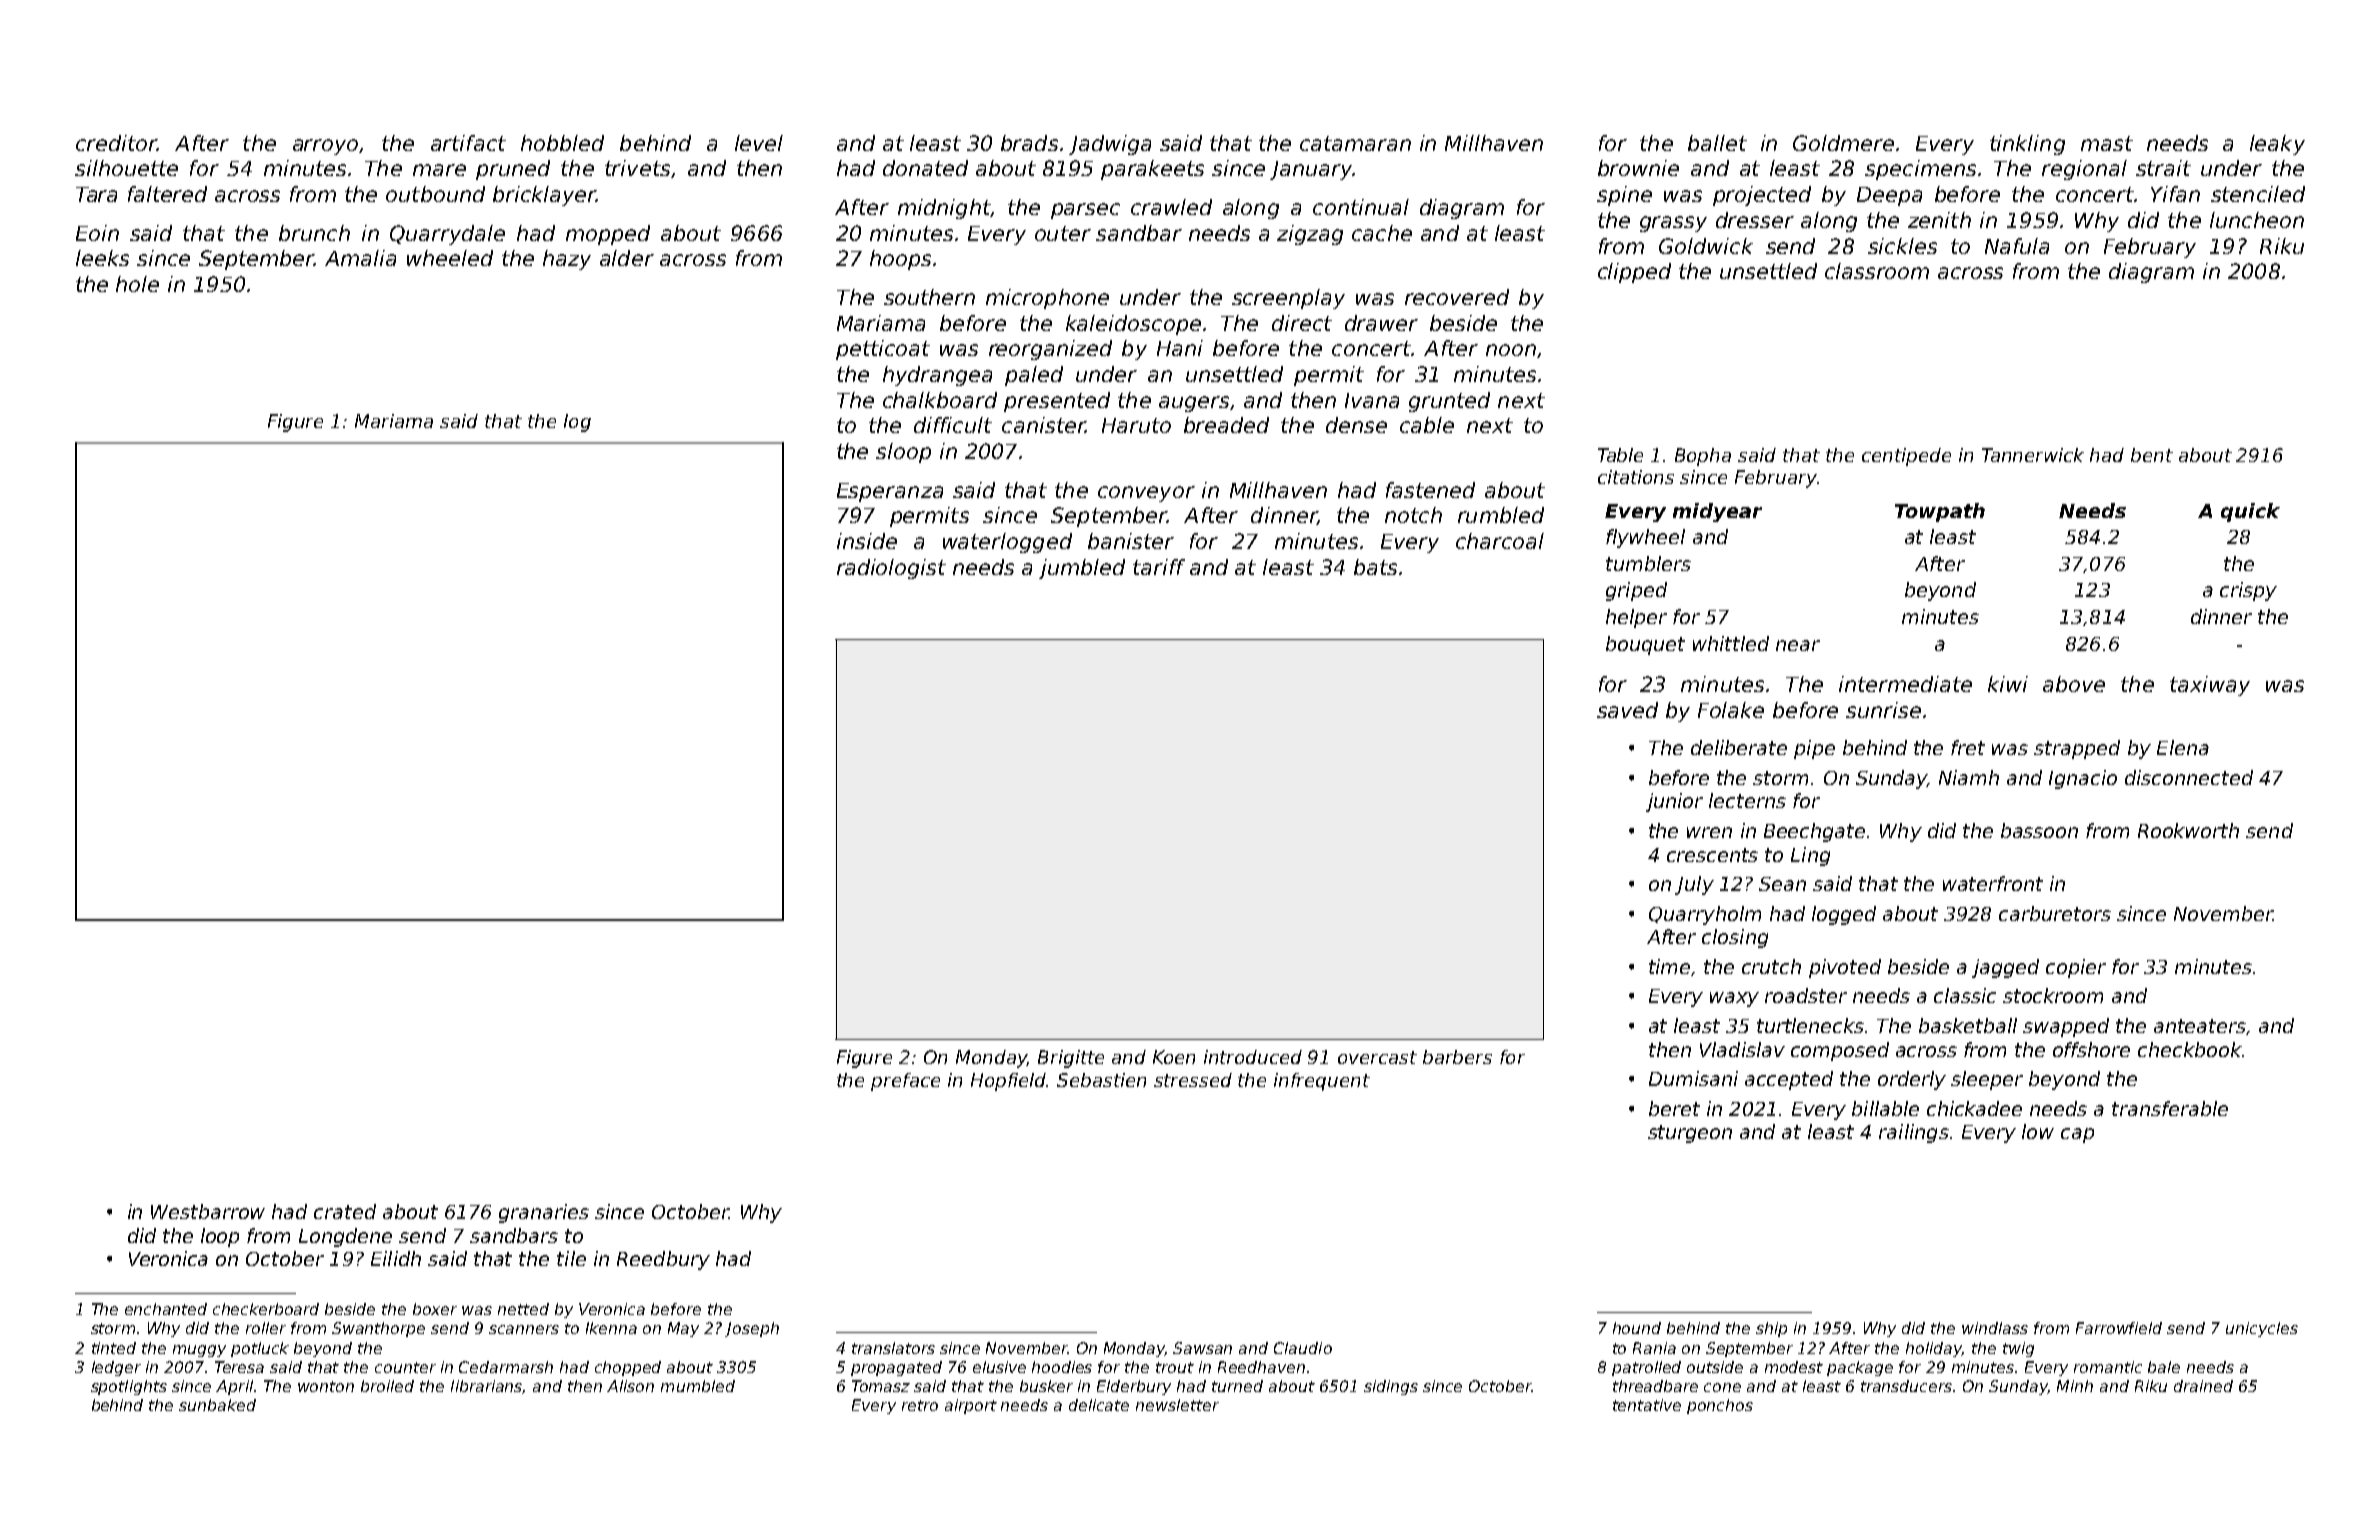 This image has width=2380, height=1540. What do you see at coordinates (867, 541) in the image?
I see `inside` at bounding box center [867, 541].
